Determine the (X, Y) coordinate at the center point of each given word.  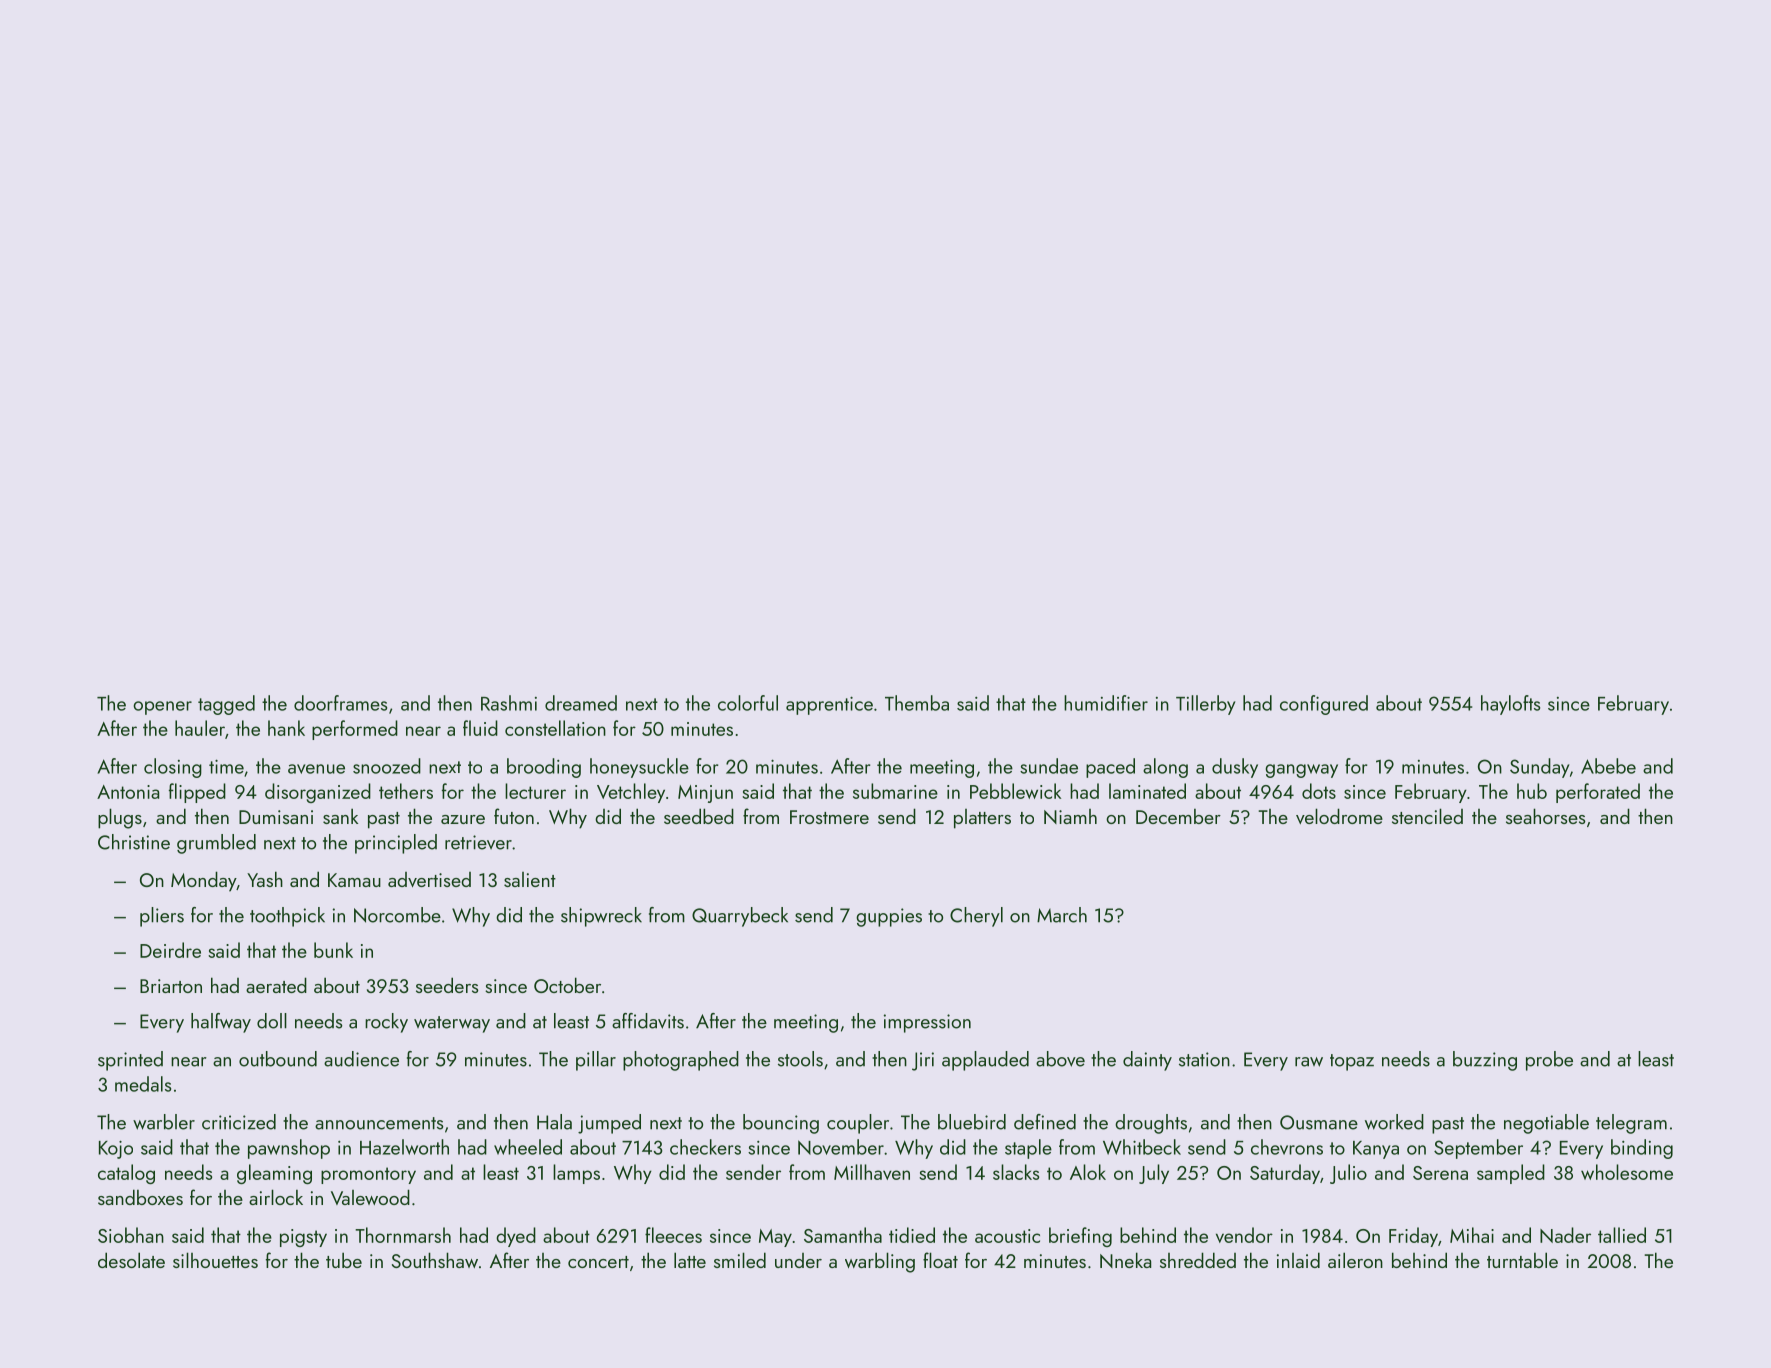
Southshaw (435, 1260)
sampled (1511, 1174)
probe (1549, 1061)
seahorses (1546, 816)
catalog (126, 1174)
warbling (880, 1262)
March (1062, 915)
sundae (1049, 766)
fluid (480, 728)
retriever (478, 842)
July (1154, 1174)
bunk (333, 950)
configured (1324, 705)
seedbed (699, 816)
